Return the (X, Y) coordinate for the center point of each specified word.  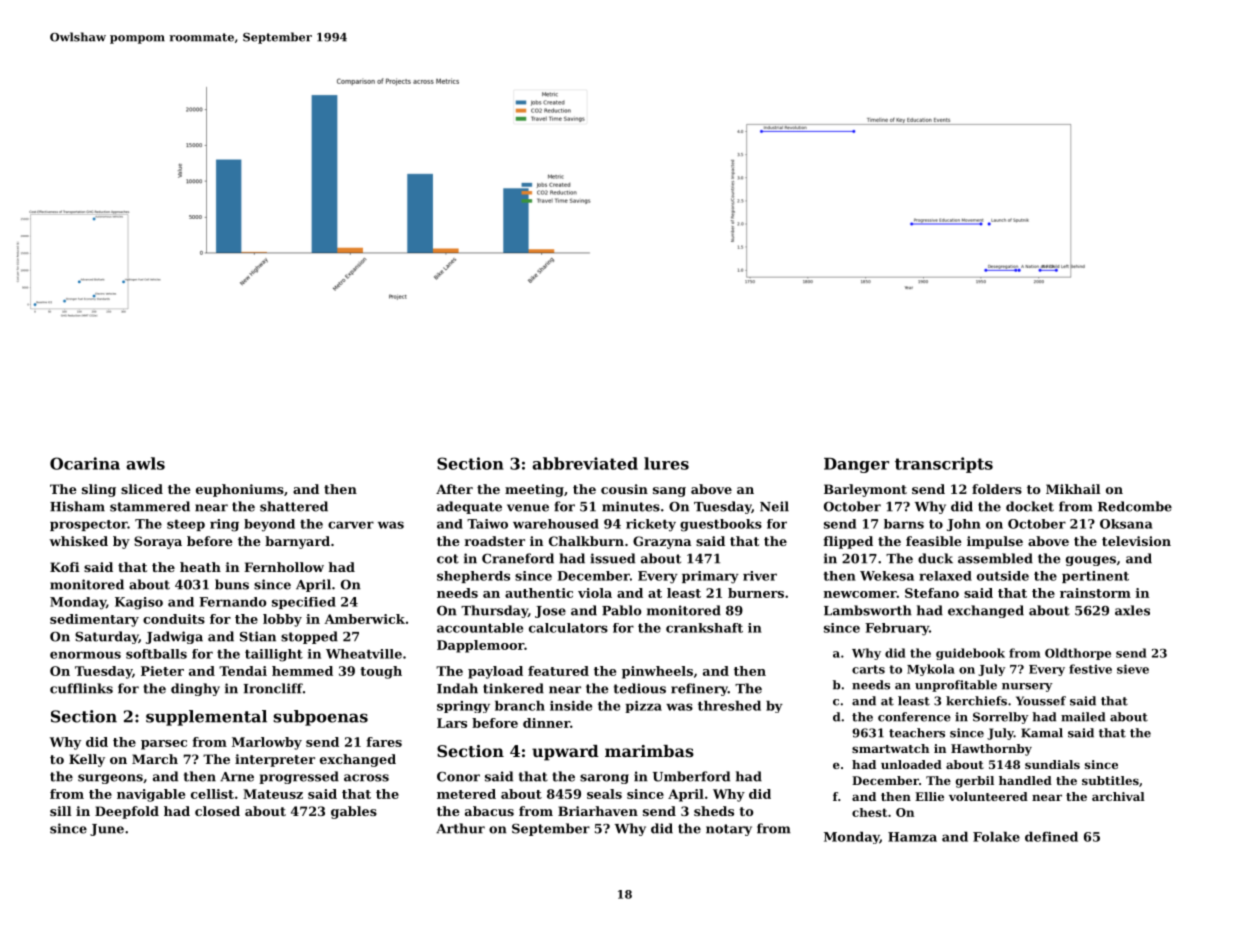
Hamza (912, 837)
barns (904, 524)
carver (351, 525)
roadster (495, 541)
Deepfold (127, 812)
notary (729, 830)
